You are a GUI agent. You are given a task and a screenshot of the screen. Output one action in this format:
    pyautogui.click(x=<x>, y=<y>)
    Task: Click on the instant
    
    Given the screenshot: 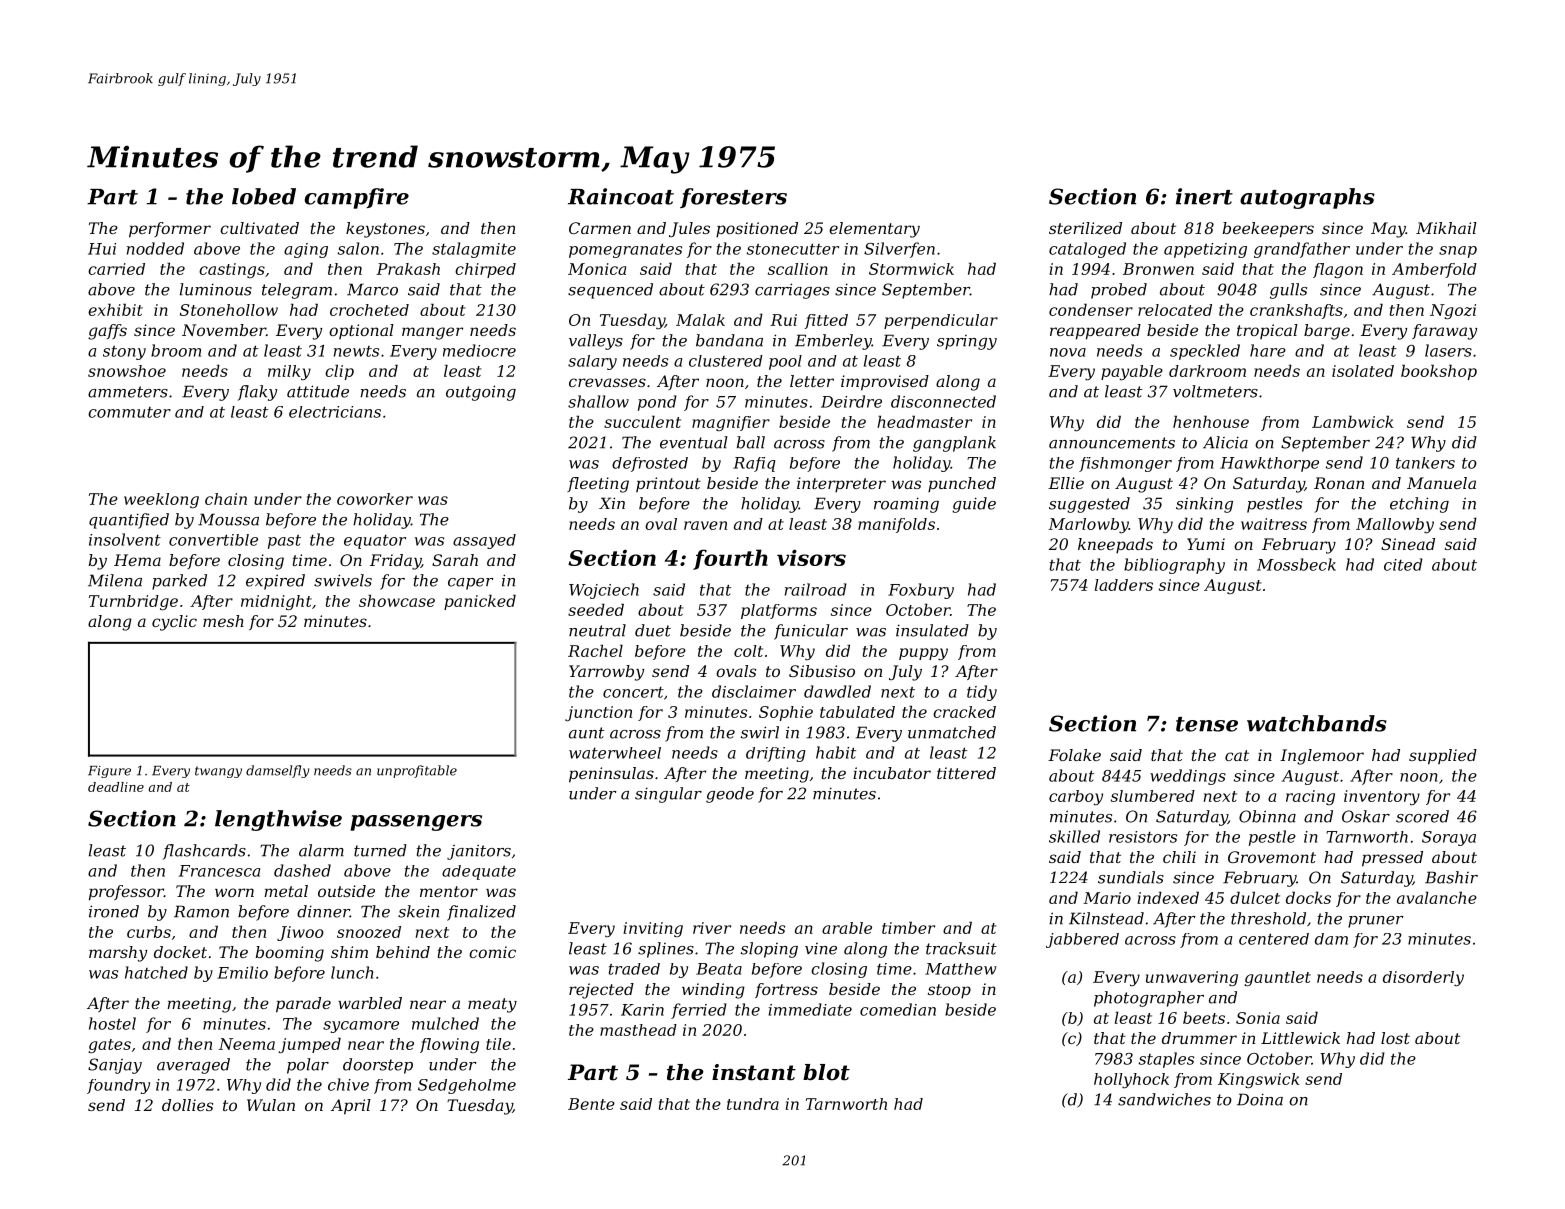 What is the action you would take?
    pyautogui.click(x=754, y=1072)
